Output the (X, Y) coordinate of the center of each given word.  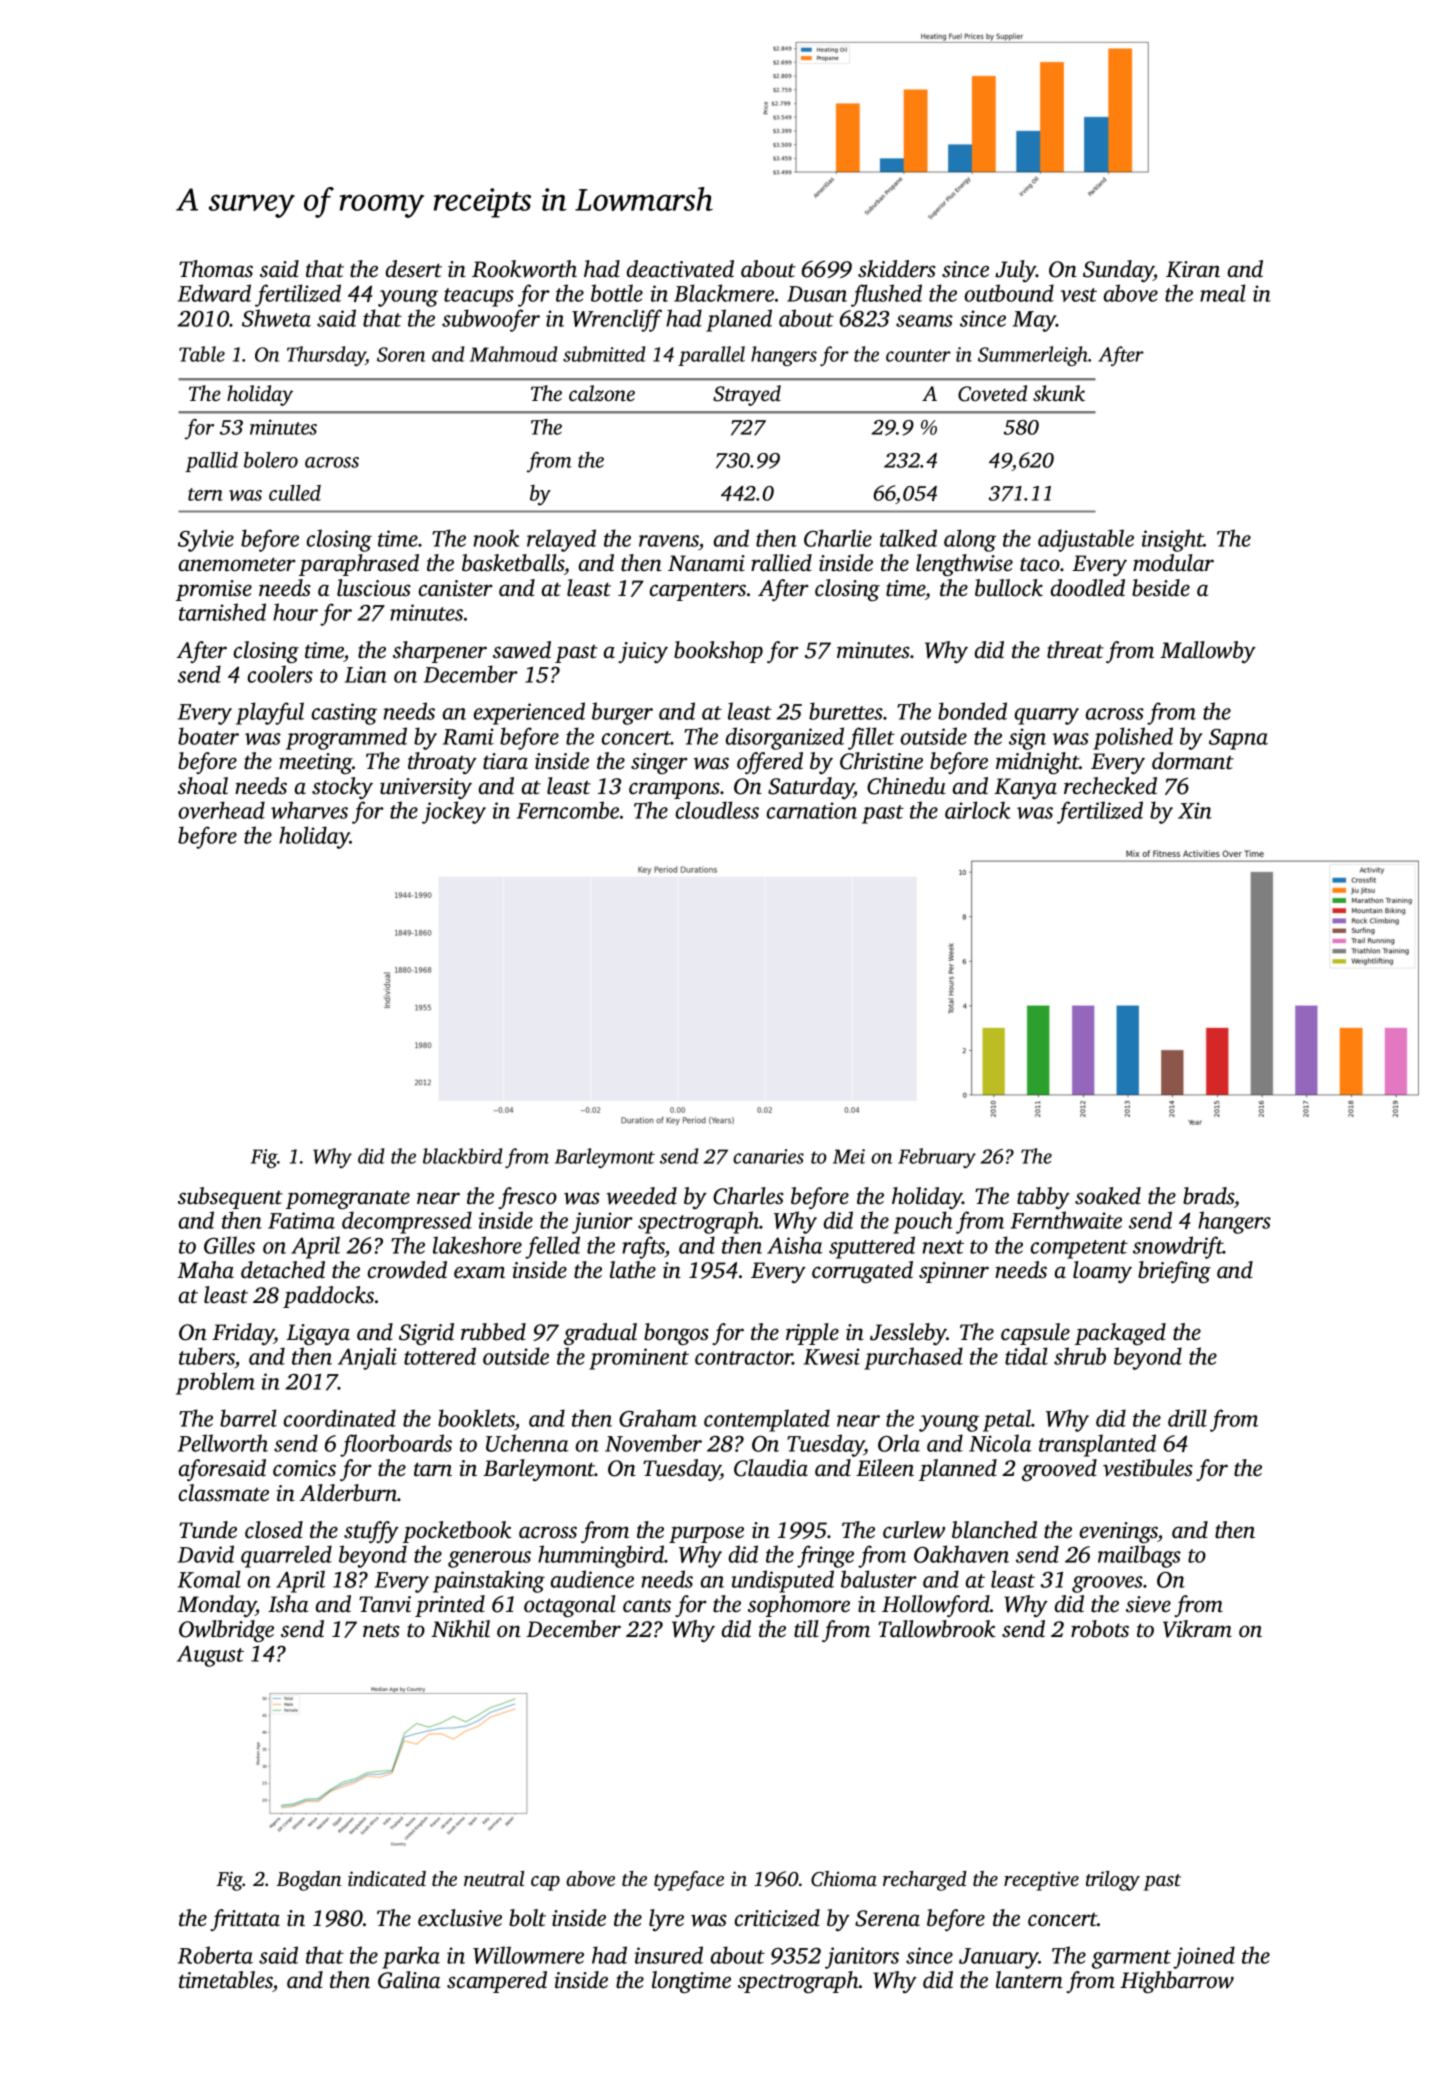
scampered (497, 1982)
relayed (561, 540)
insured (669, 1955)
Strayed (747, 395)
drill (1187, 1418)
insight (1173, 540)
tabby (1043, 1198)
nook (496, 538)
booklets (476, 1419)
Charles (748, 1196)
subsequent (230, 1198)
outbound (1009, 293)
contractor (744, 1358)
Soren (401, 354)
